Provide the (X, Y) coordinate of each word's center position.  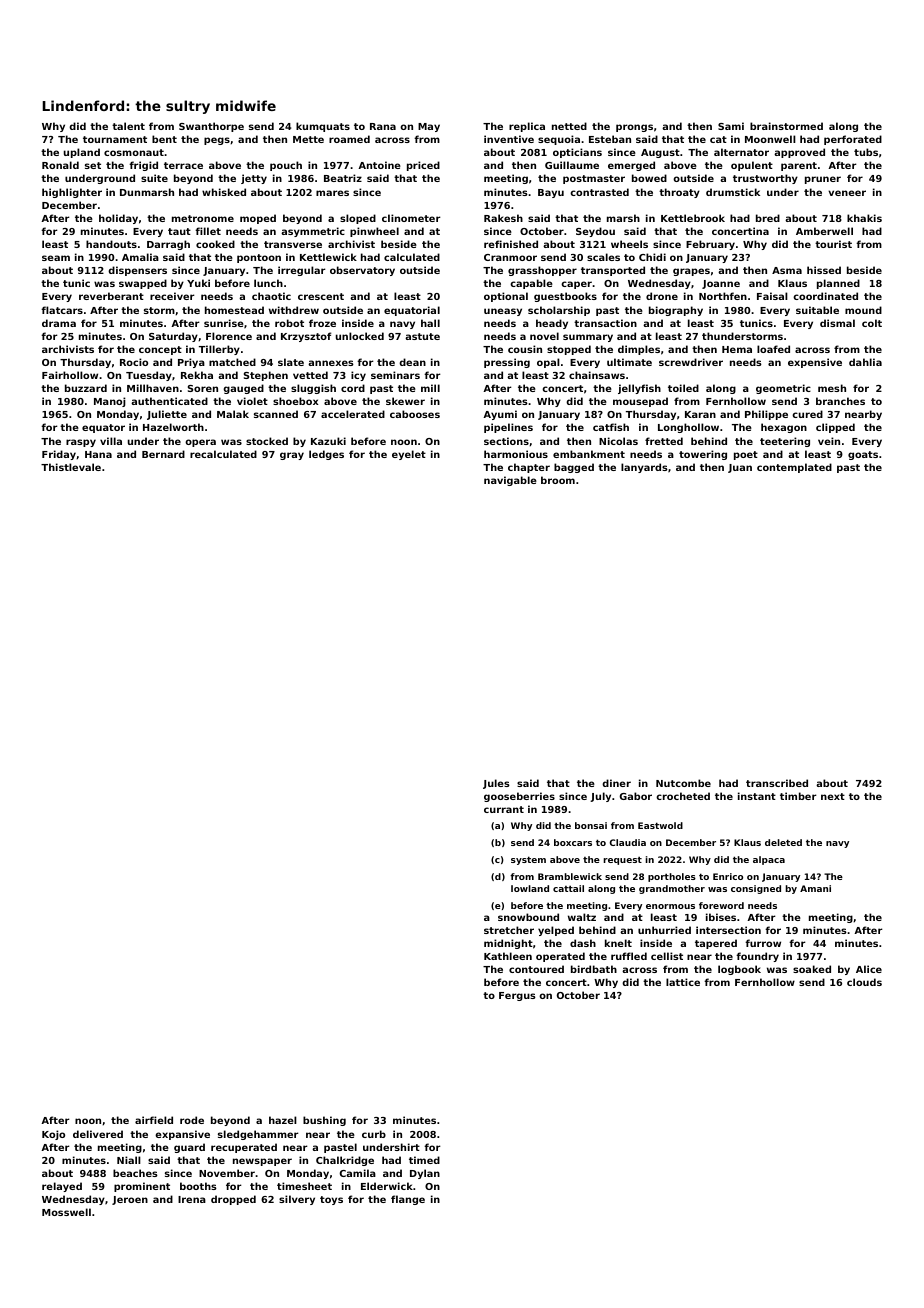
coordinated (825, 296)
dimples (639, 350)
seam (56, 258)
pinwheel (374, 232)
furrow (763, 943)
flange (408, 1200)
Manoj (110, 402)
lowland (530, 888)
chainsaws (597, 375)
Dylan (425, 1174)
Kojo (53, 1135)
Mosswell (66, 1212)
